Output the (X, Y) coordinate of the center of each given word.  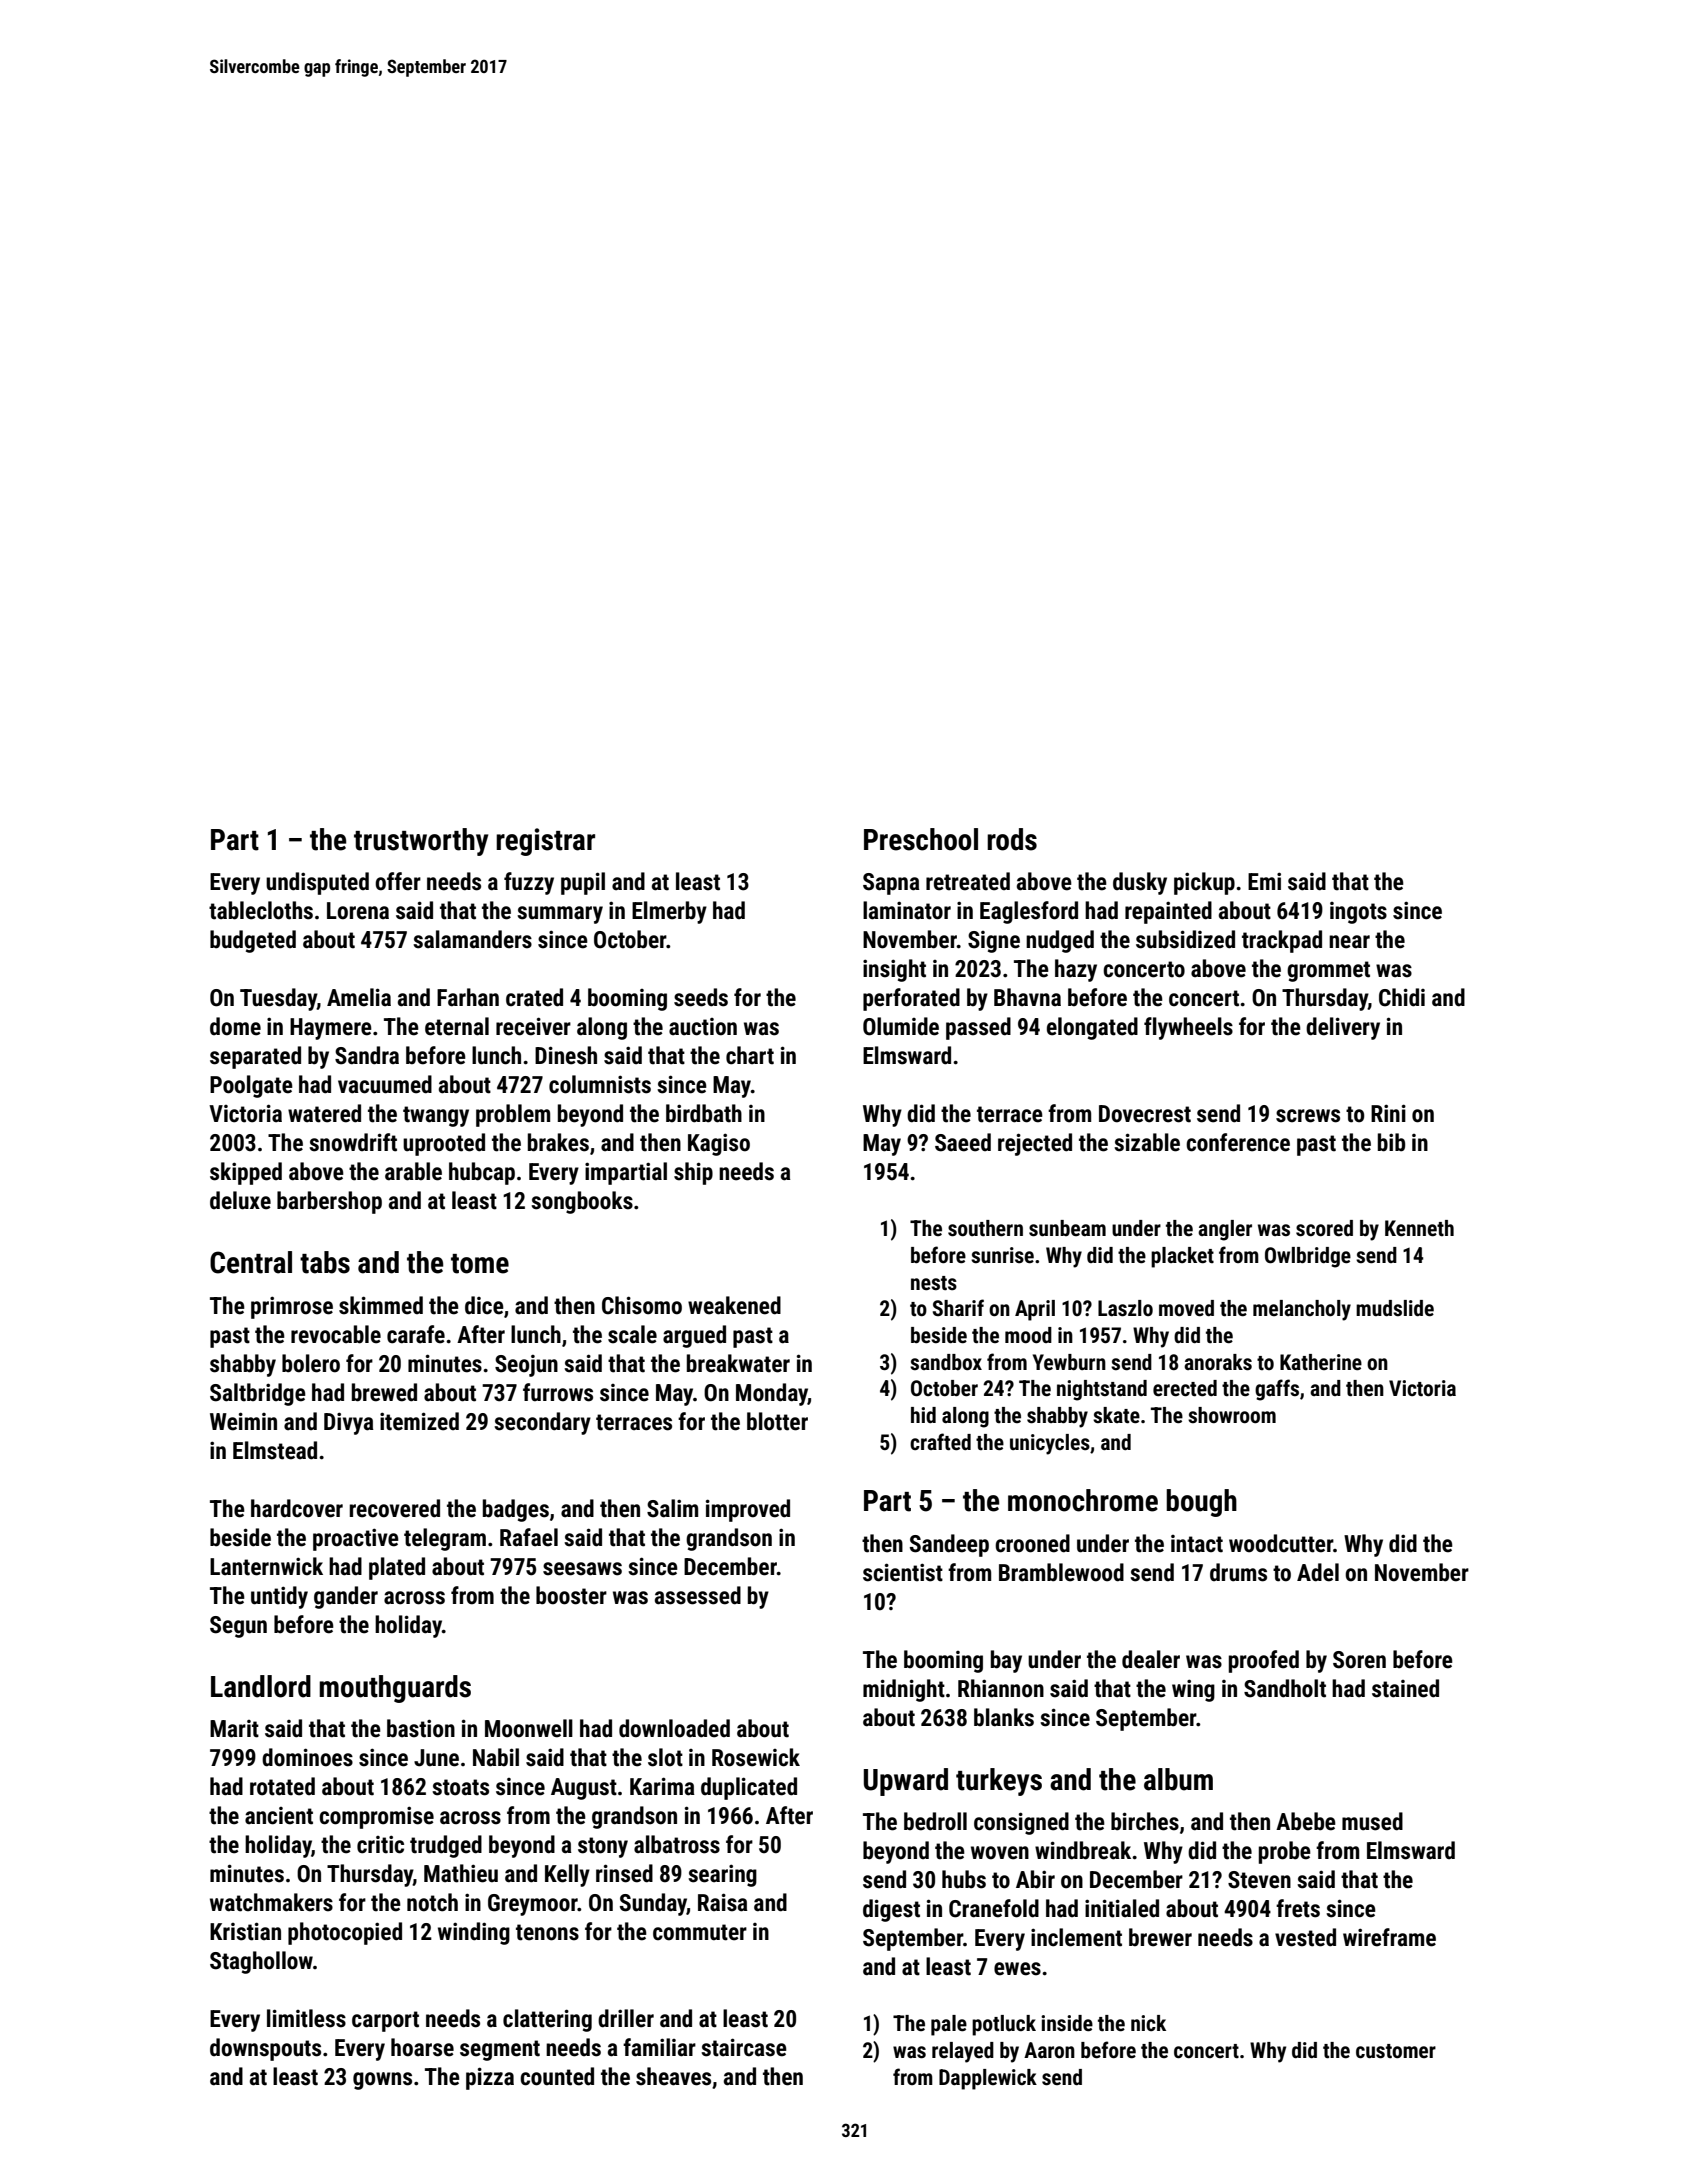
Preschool (921, 839)
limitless (306, 2018)
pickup (1204, 883)
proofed (1264, 1661)
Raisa (723, 1902)
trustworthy (421, 842)
